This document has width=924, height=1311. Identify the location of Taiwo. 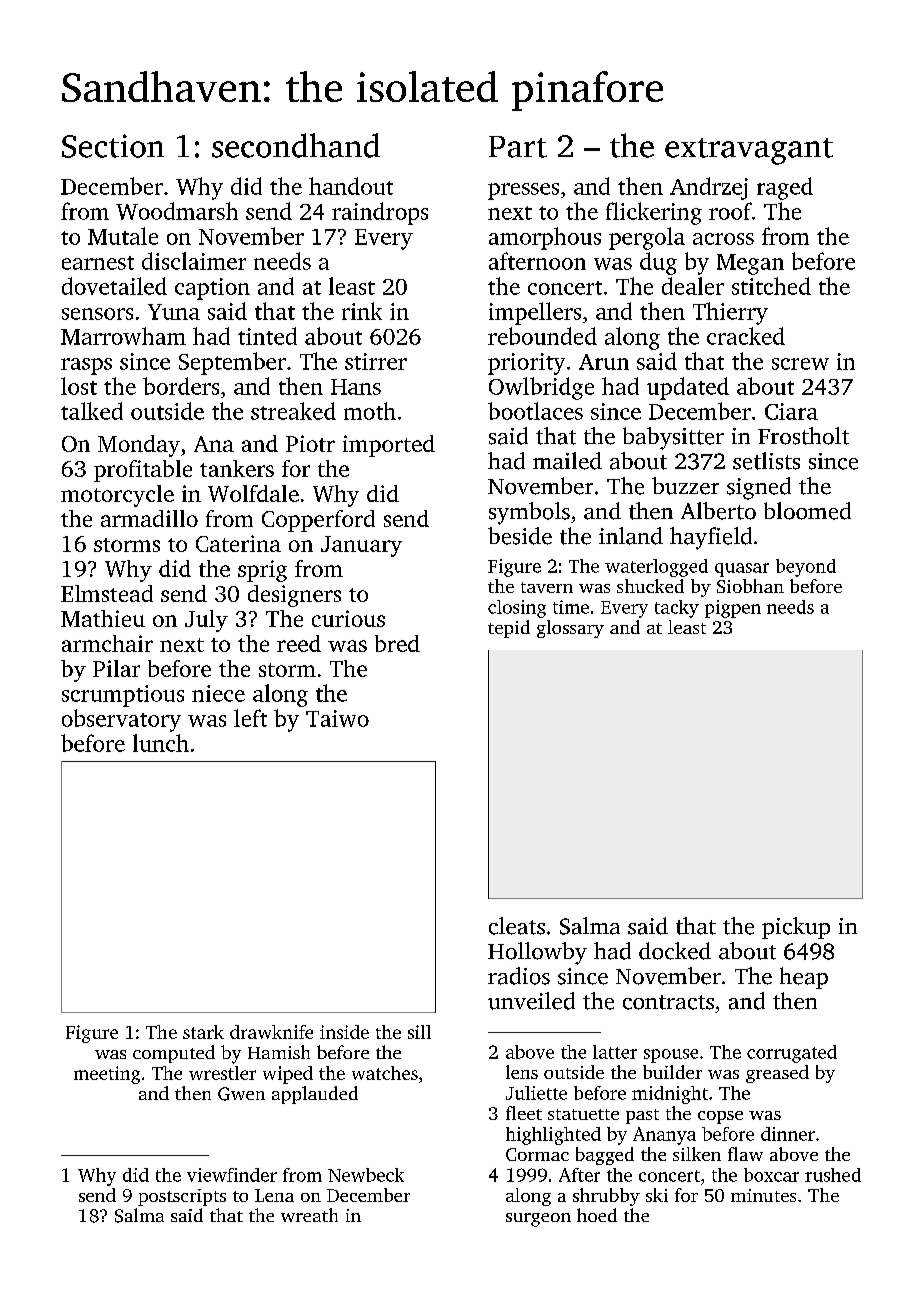
(337, 718).
